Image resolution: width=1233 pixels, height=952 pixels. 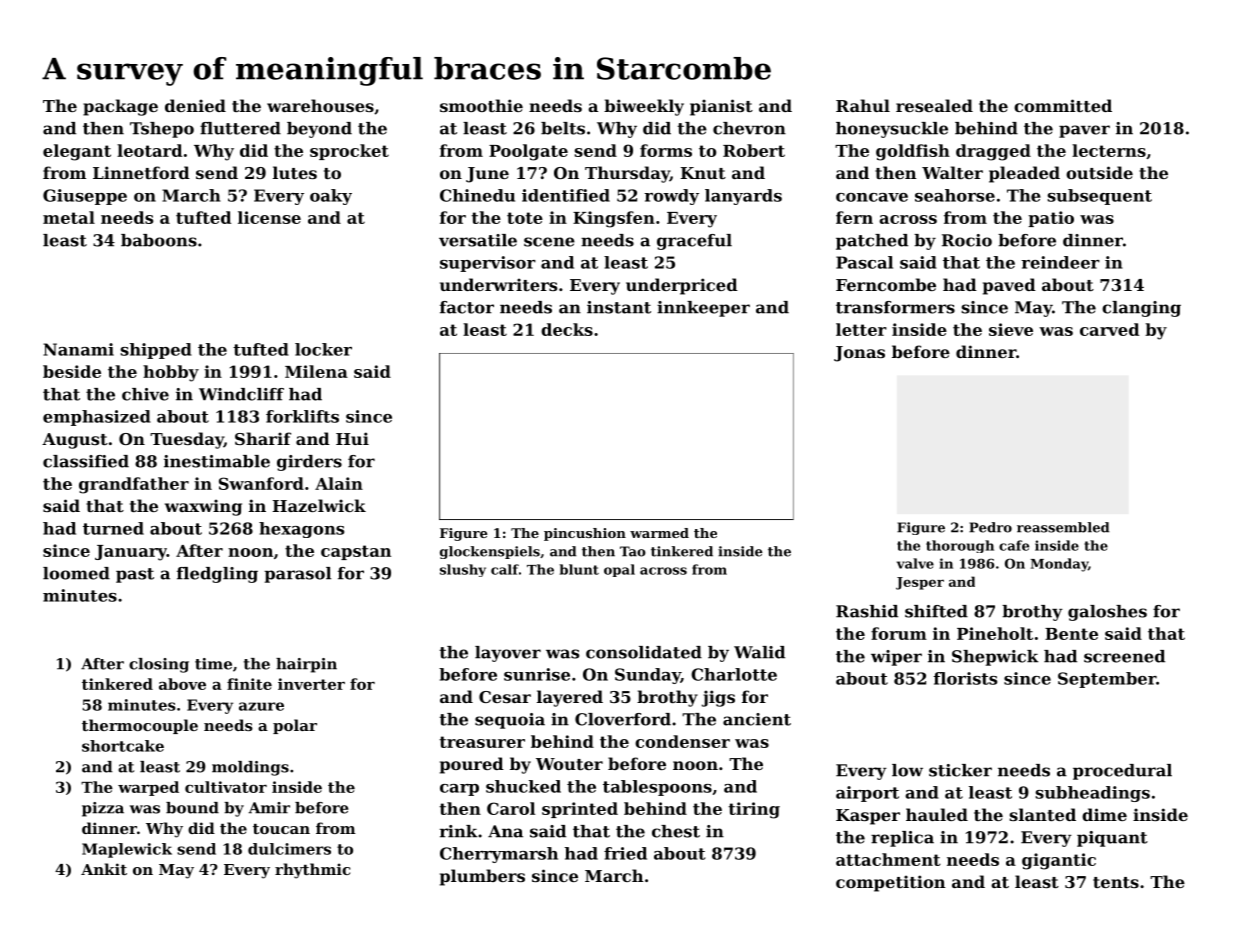 I want to click on underpriced, so click(x=682, y=286).
